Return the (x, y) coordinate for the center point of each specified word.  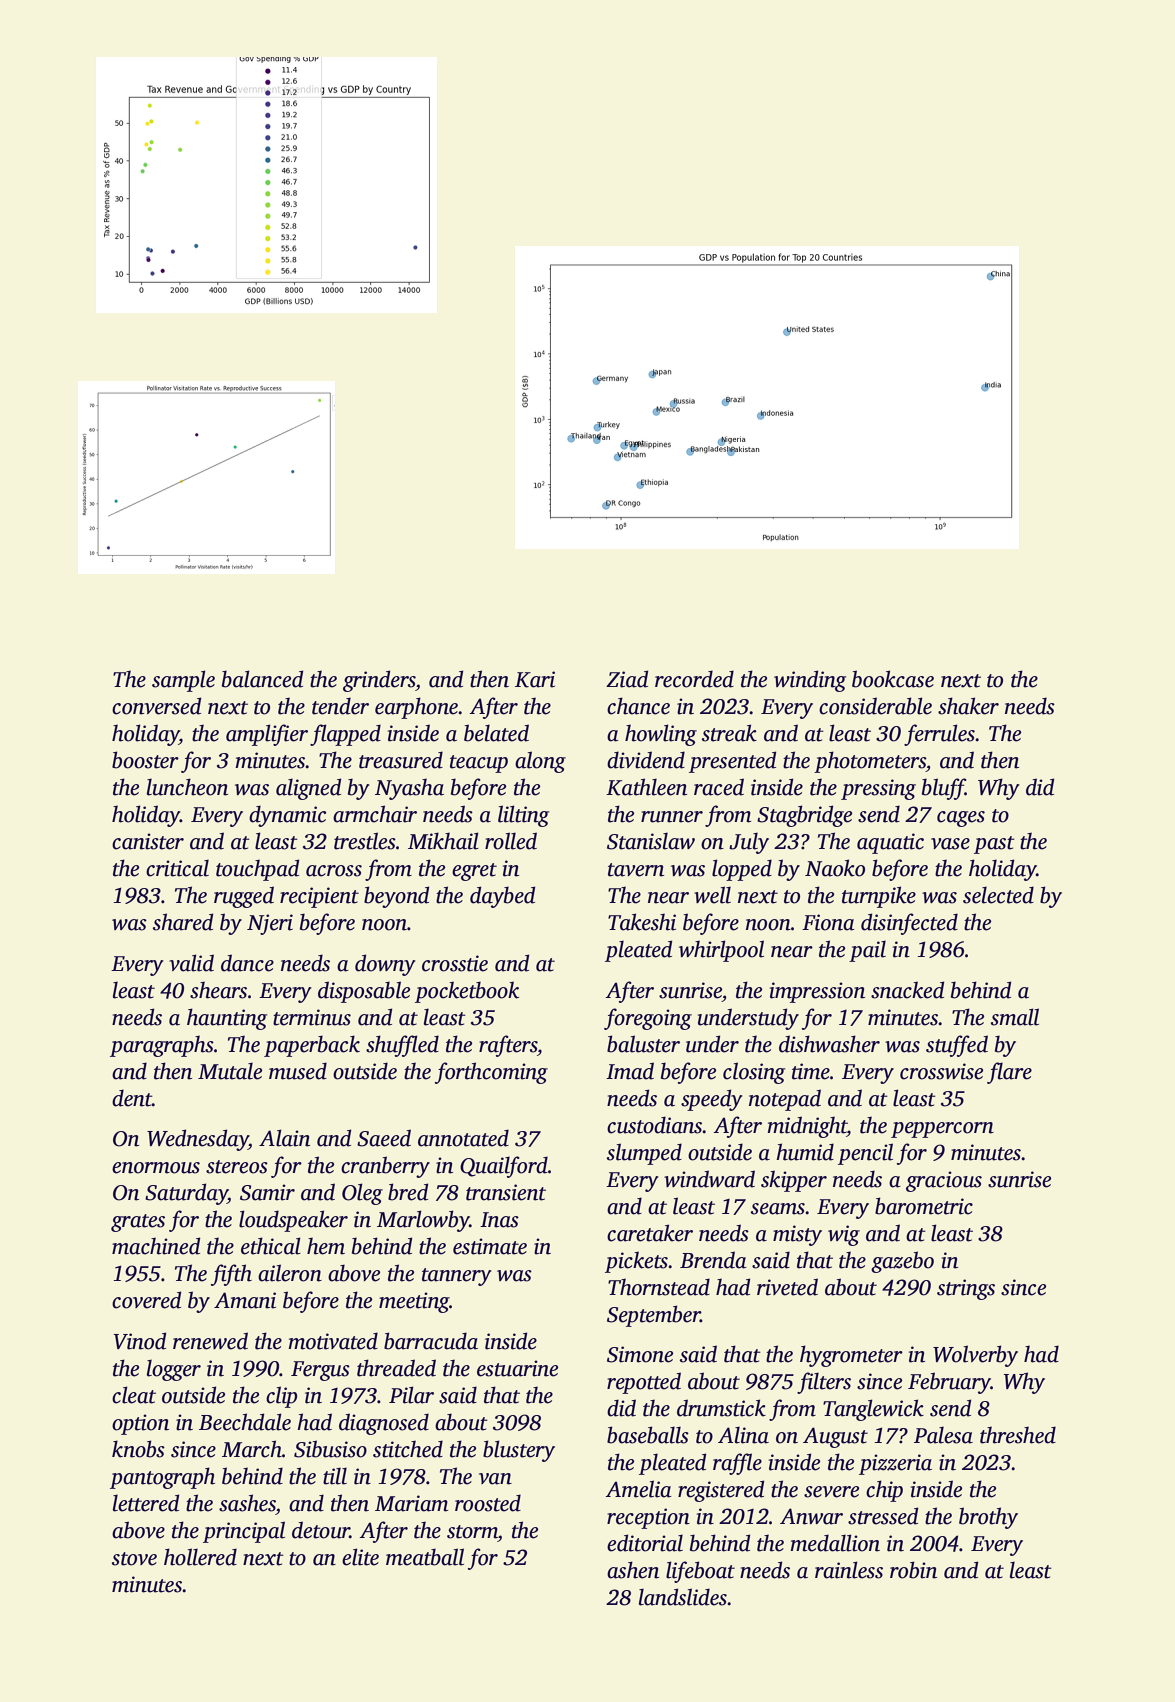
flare (1009, 1073)
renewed (210, 1341)
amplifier (267, 735)
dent (132, 1098)
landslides (683, 1597)
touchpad (257, 870)
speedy (712, 1100)
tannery (457, 1277)
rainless (849, 1570)
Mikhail (443, 841)
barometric (924, 1206)
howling (661, 735)
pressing (878, 789)
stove (134, 1559)
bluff (943, 789)
